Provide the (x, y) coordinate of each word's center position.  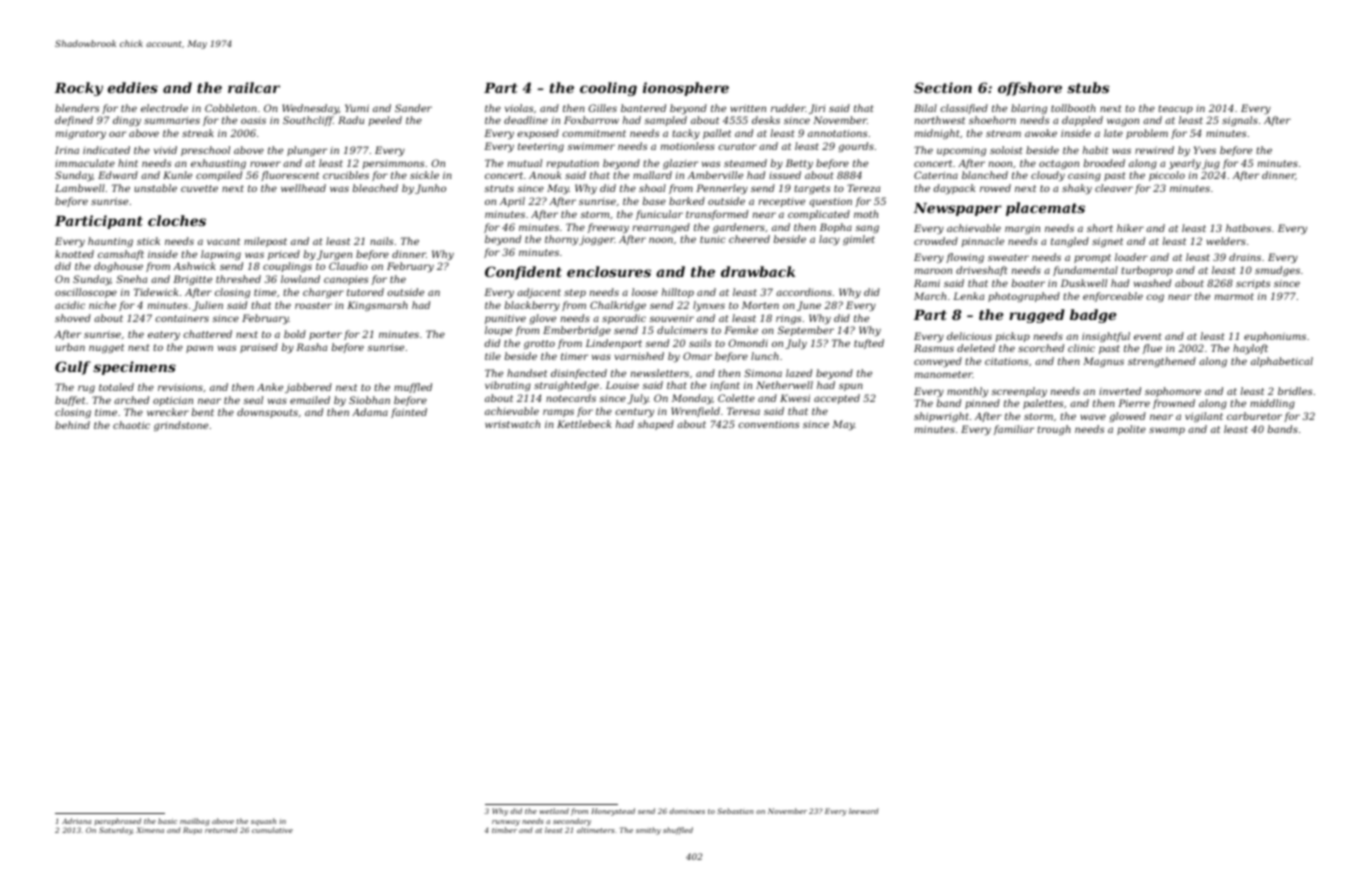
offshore (1030, 89)
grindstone (181, 426)
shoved (73, 318)
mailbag (195, 822)
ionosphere (686, 89)
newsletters (660, 373)
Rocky (79, 89)
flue (1152, 349)
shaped (655, 425)
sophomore (1173, 392)
